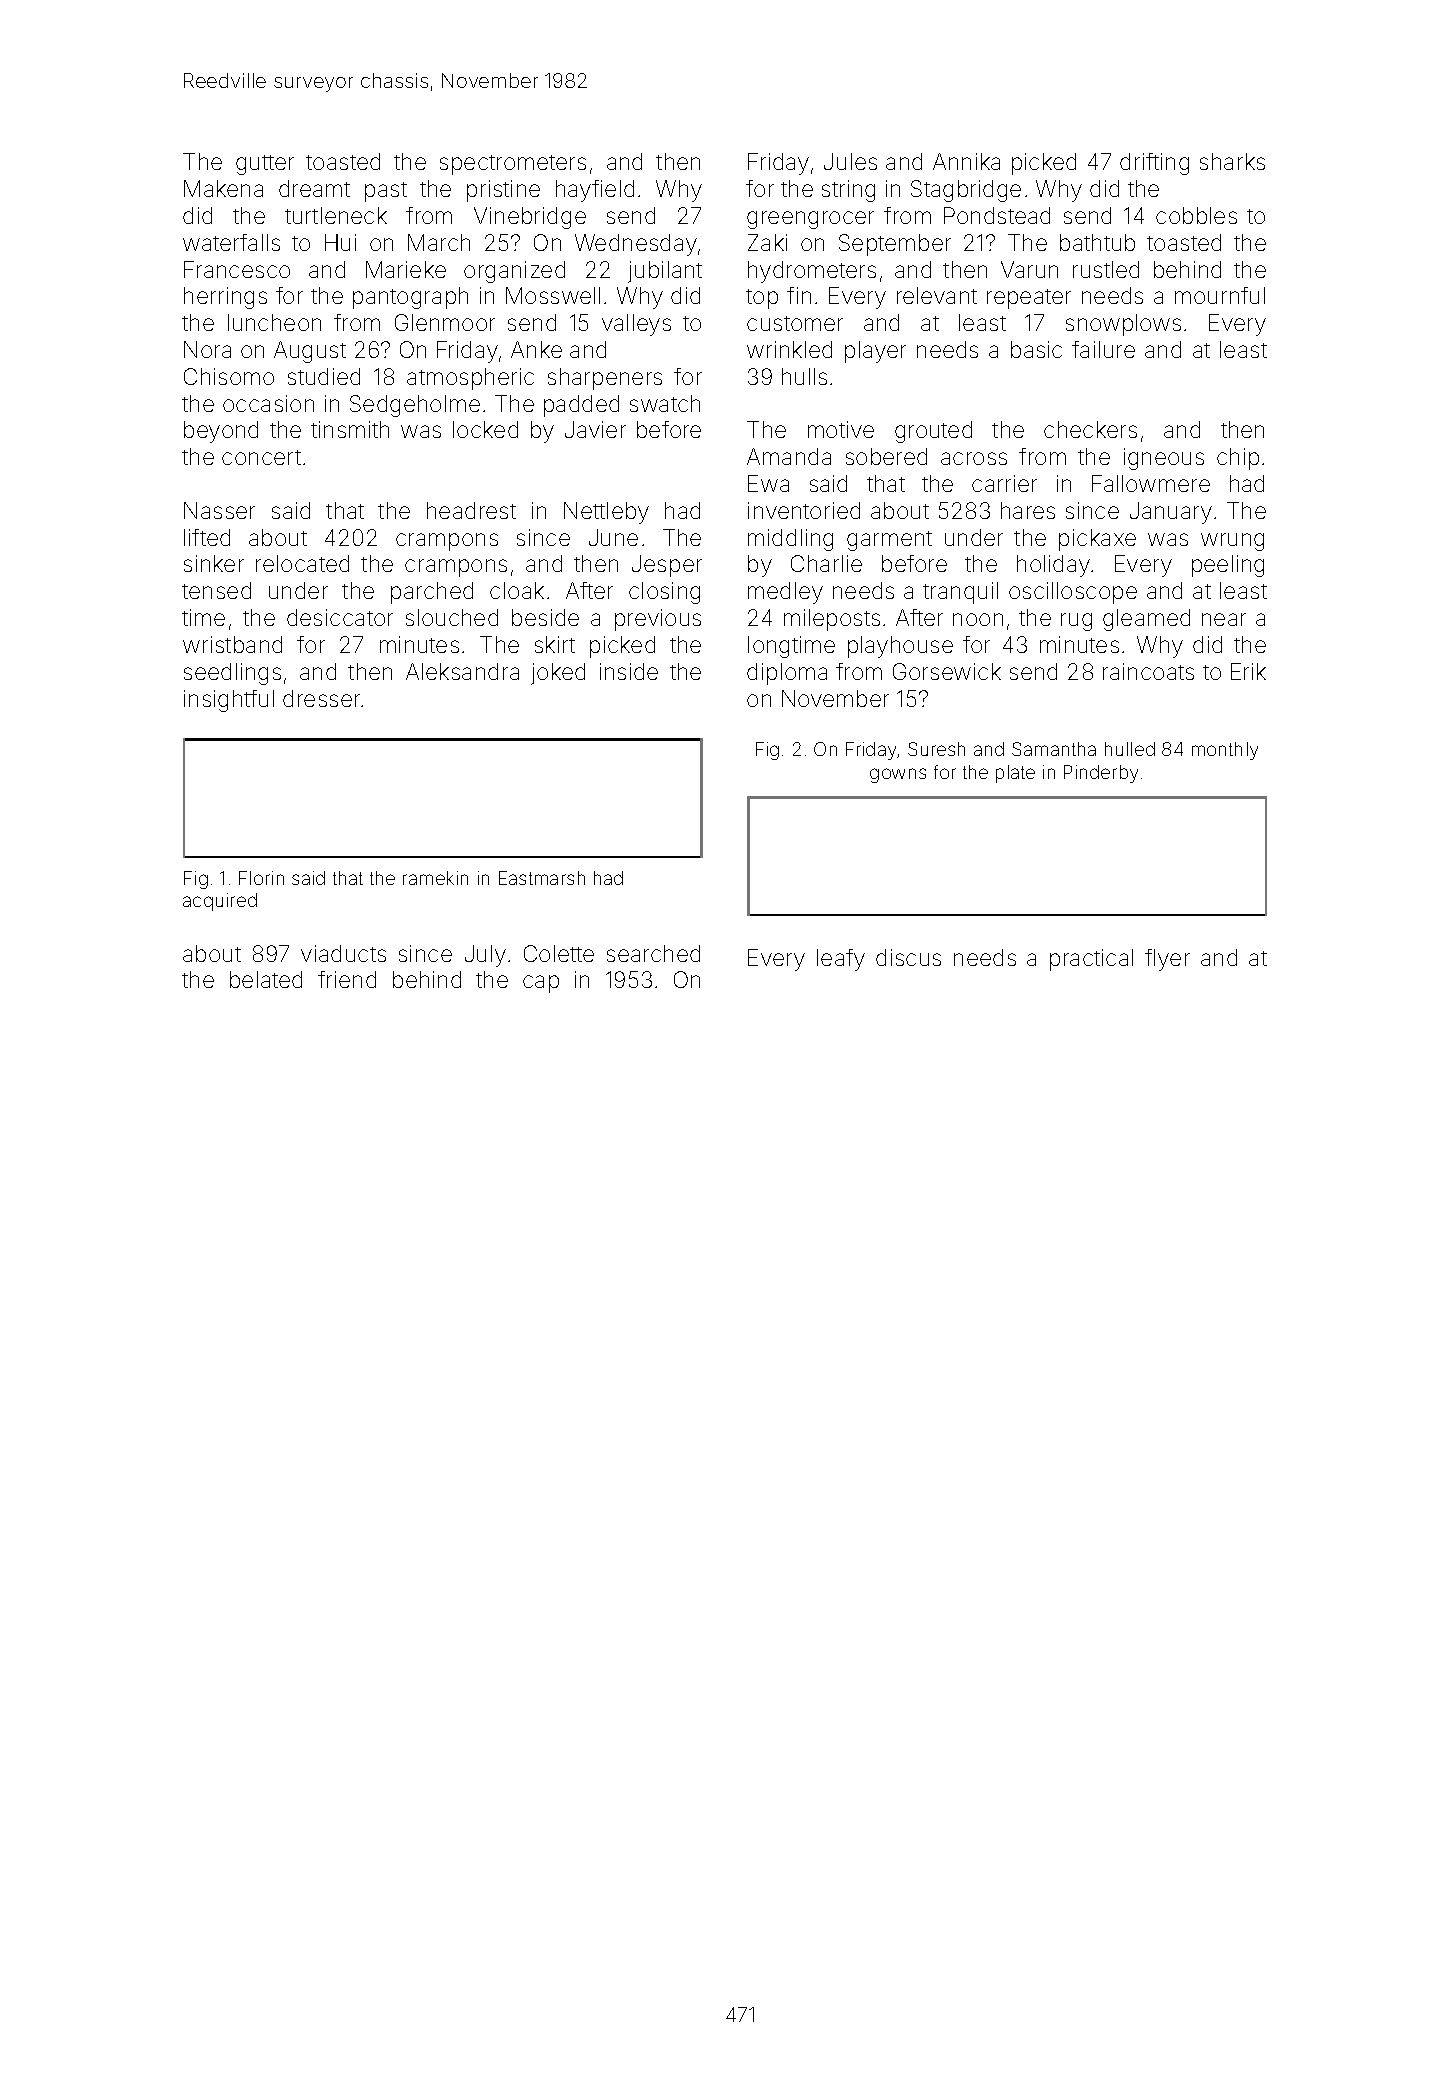  Describe the element at coordinates (1036, 349) in the screenshot. I see `basic` at that location.
